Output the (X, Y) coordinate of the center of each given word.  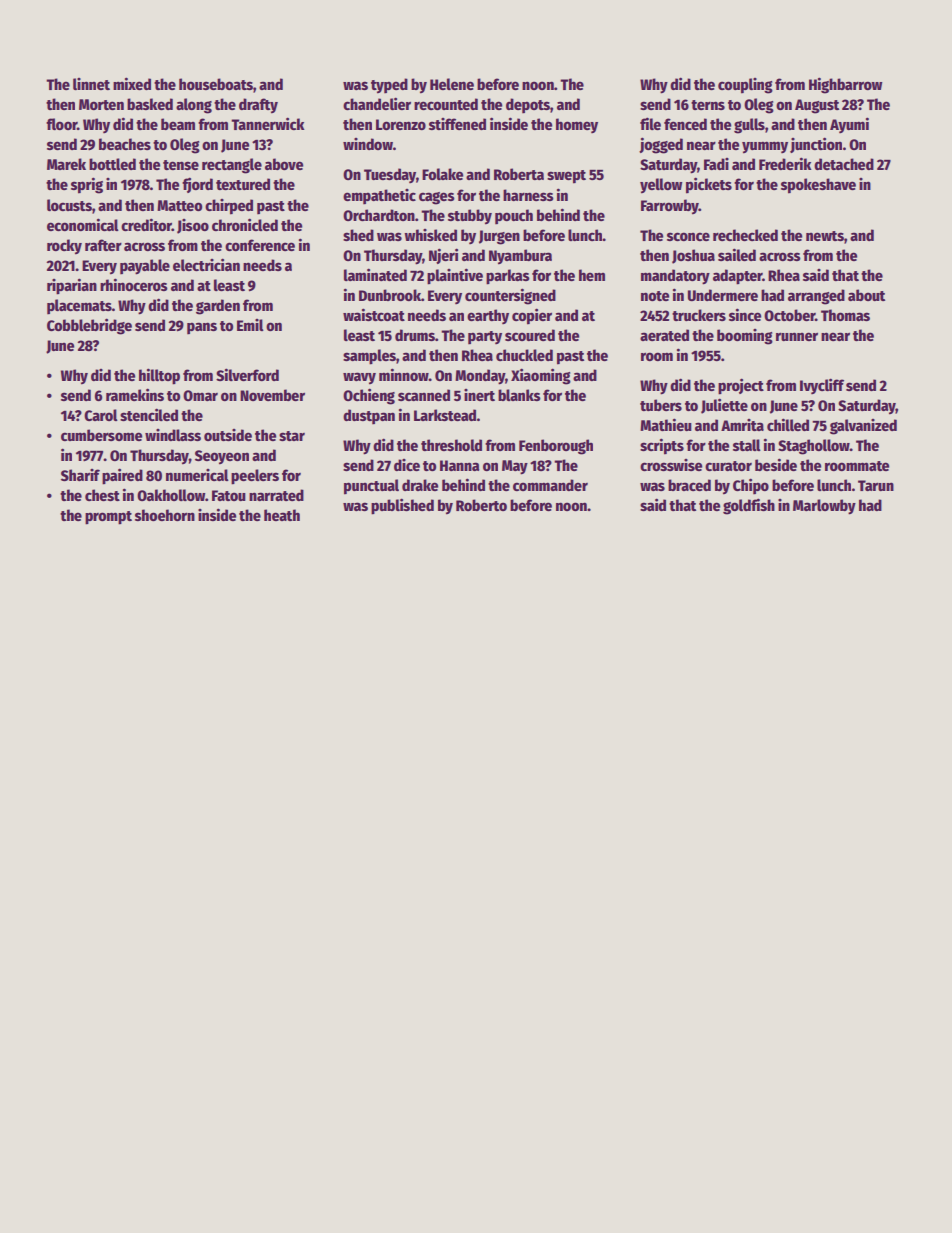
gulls (749, 126)
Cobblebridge (89, 326)
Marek (66, 164)
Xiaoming (541, 376)
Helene (452, 84)
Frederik (785, 163)
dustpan (369, 417)
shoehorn (165, 515)
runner (797, 336)
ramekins (135, 394)
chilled (788, 424)
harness (528, 195)
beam (178, 124)
